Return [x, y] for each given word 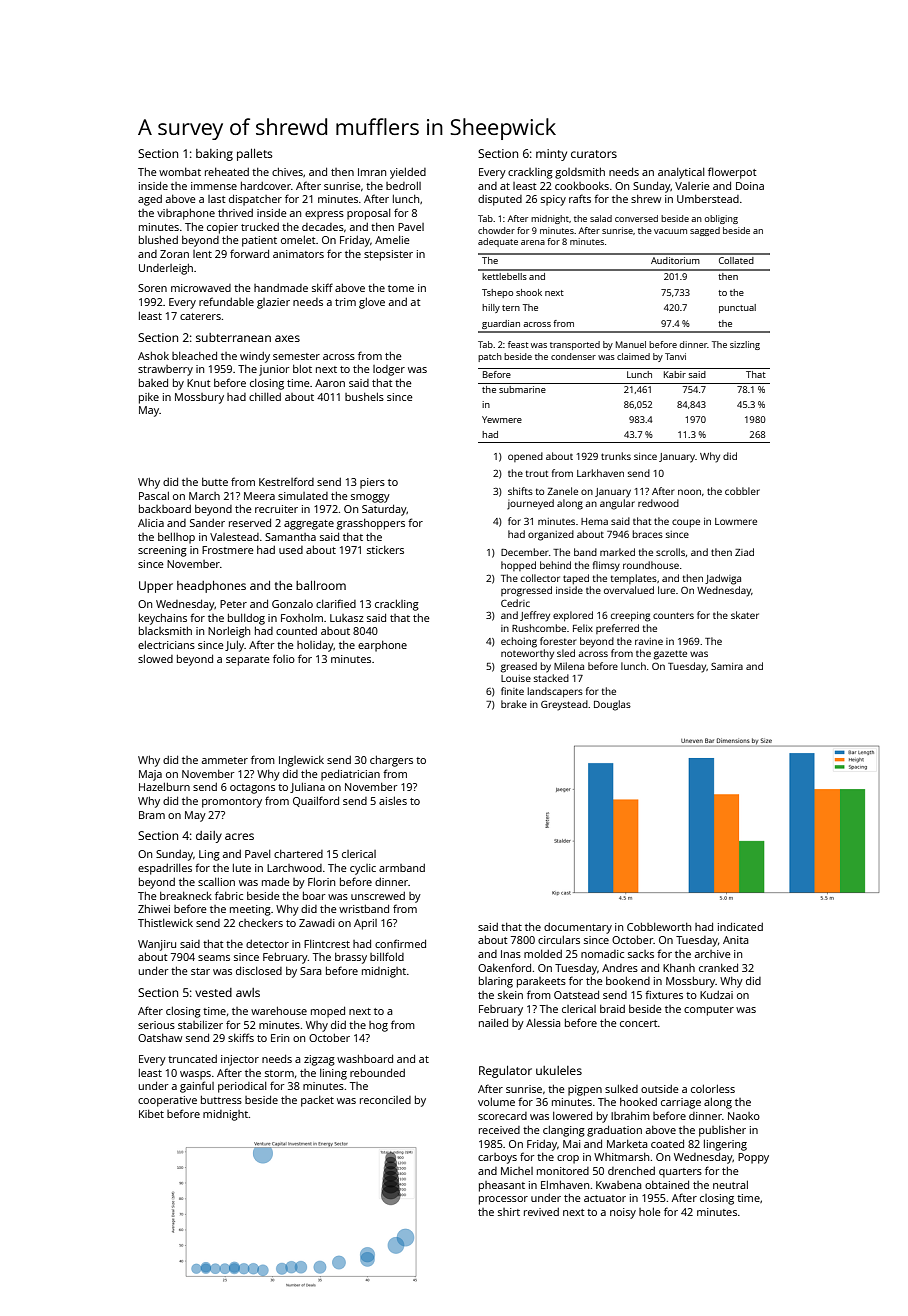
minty [551, 155]
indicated [740, 927]
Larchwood [294, 868]
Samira [727, 666]
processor [503, 1200]
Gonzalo [292, 604]
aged [150, 200]
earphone [382, 646]
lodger [389, 370]
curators [594, 154]
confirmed [400, 943]
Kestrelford [286, 481]
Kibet [151, 1114]
